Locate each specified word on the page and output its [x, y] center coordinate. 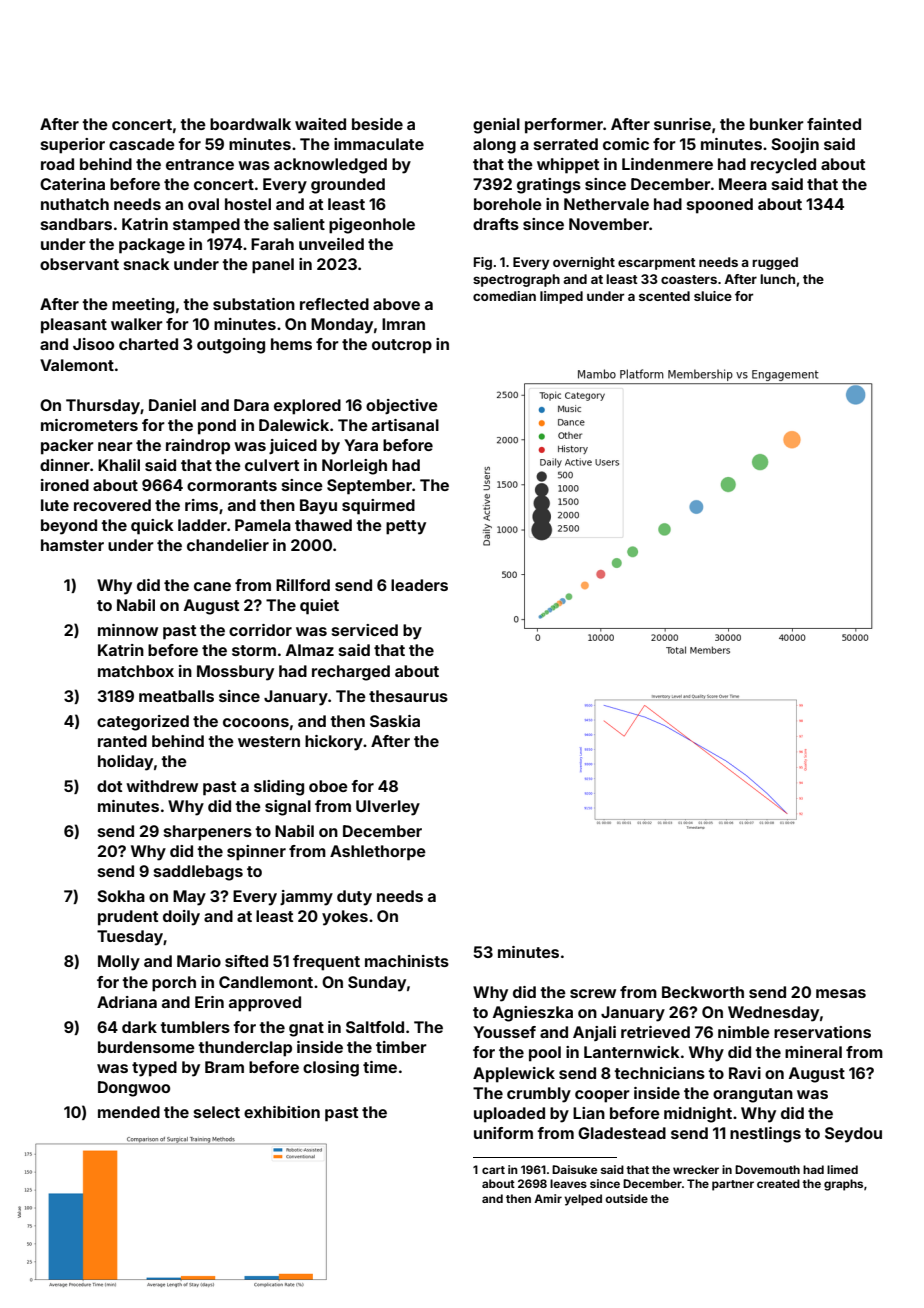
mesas [841, 993]
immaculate [379, 144]
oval [203, 204]
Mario [199, 961]
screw [593, 993]
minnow [128, 630]
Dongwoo [134, 1089]
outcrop [402, 346]
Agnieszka [533, 1014]
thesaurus [408, 696]
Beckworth [703, 992]
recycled [783, 166]
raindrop [198, 447]
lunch [777, 279]
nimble [744, 1032]
